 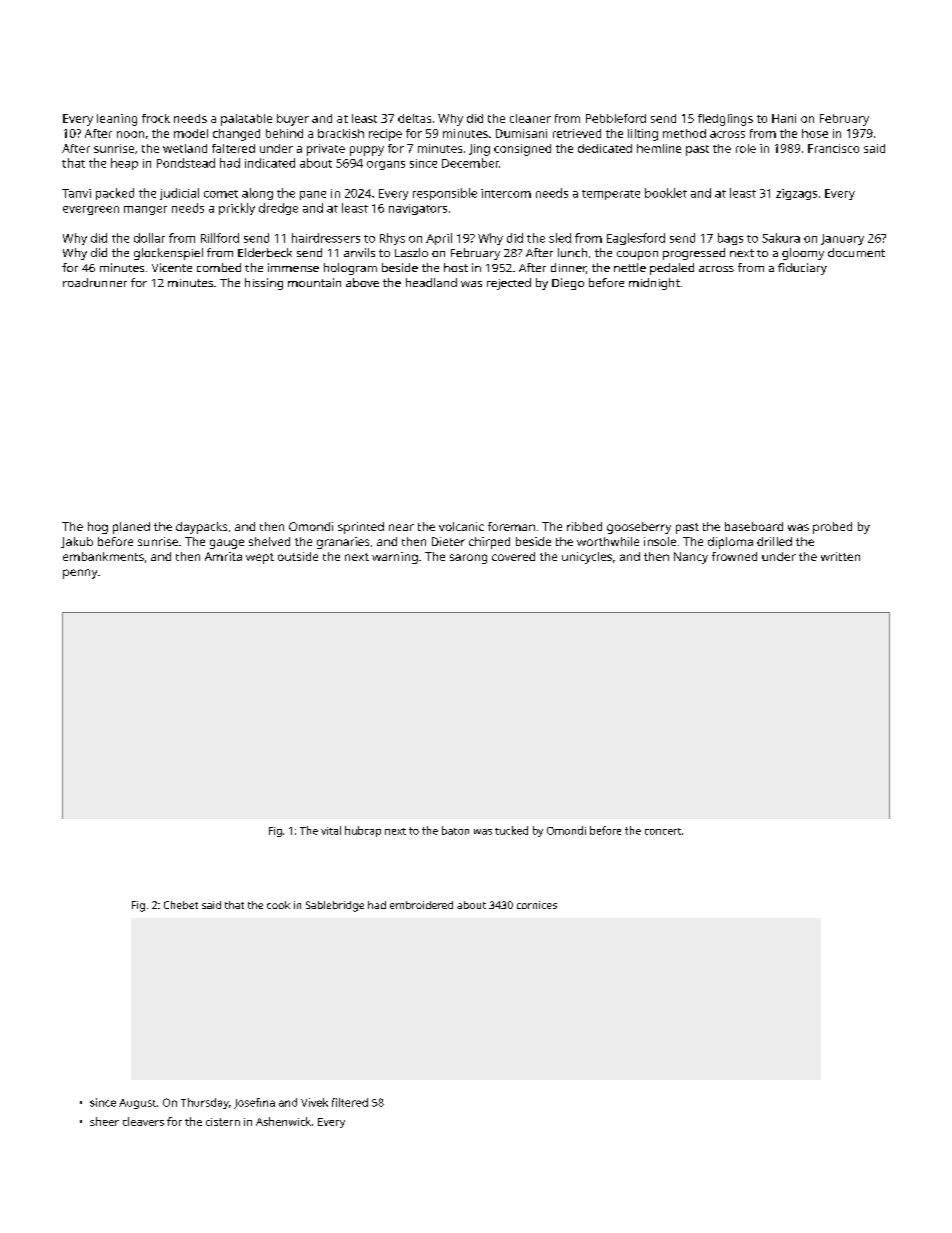 What do you see at coordinates (350, 1102) in the document?
I see `filtered` at bounding box center [350, 1102].
